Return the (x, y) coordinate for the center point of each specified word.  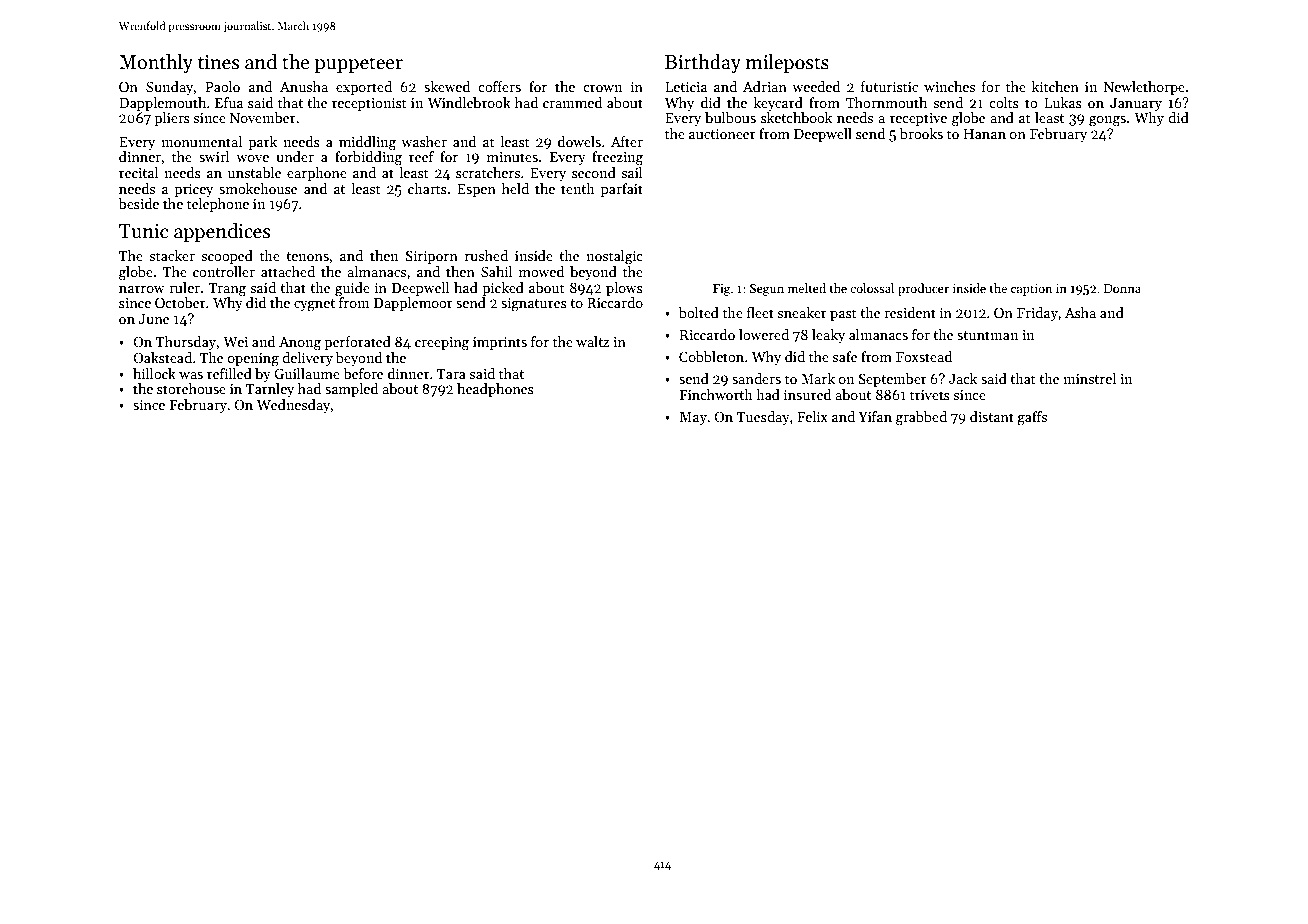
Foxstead (924, 356)
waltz (592, 341)
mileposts (787, 63)
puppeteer (359, 65)
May (693, 418)
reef (421, 156)
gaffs (1032, 418)
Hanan (985, 134)
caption (1031, 290)
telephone (218, 205)
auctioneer (722, 134)
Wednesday (293, 406)
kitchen (1055, 86)
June (153, 319)
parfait (622, 190)
